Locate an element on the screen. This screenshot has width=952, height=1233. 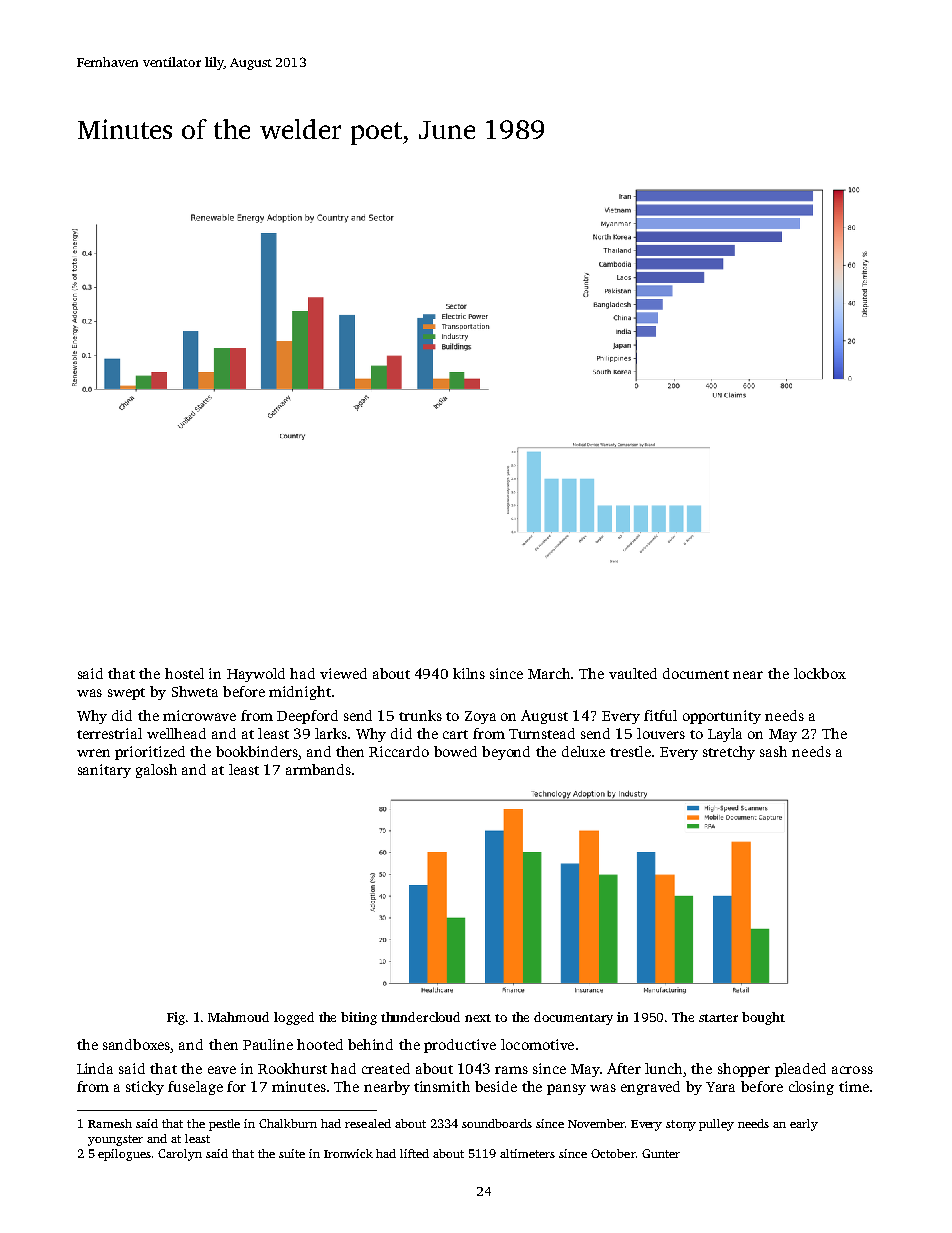
hostel is located at coordinates (184, 673).
